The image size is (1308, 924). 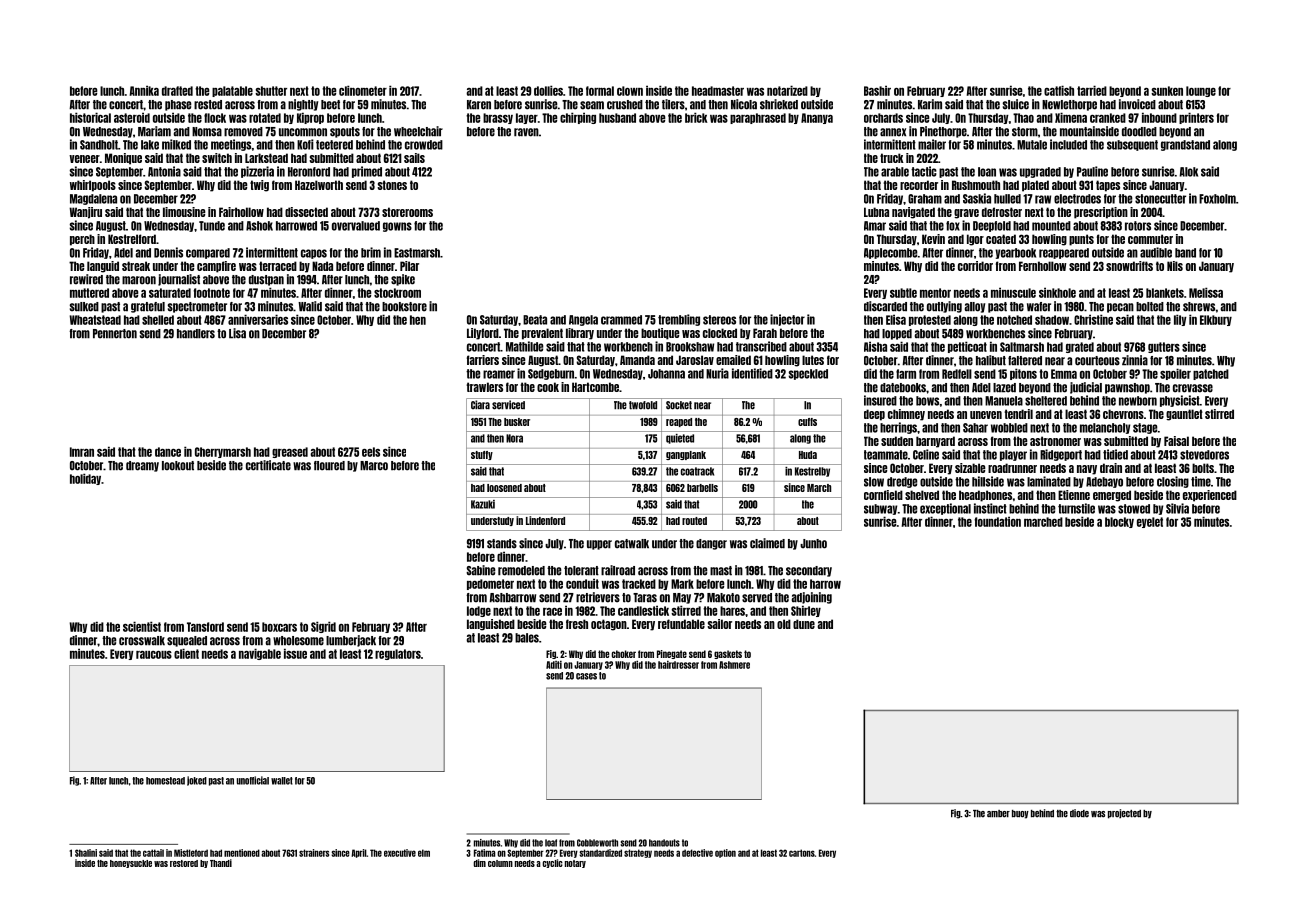 What do you see at coordinates (524, 346) in the screenshot?
I see `Mathilde` at bounding box center [524, 346].
